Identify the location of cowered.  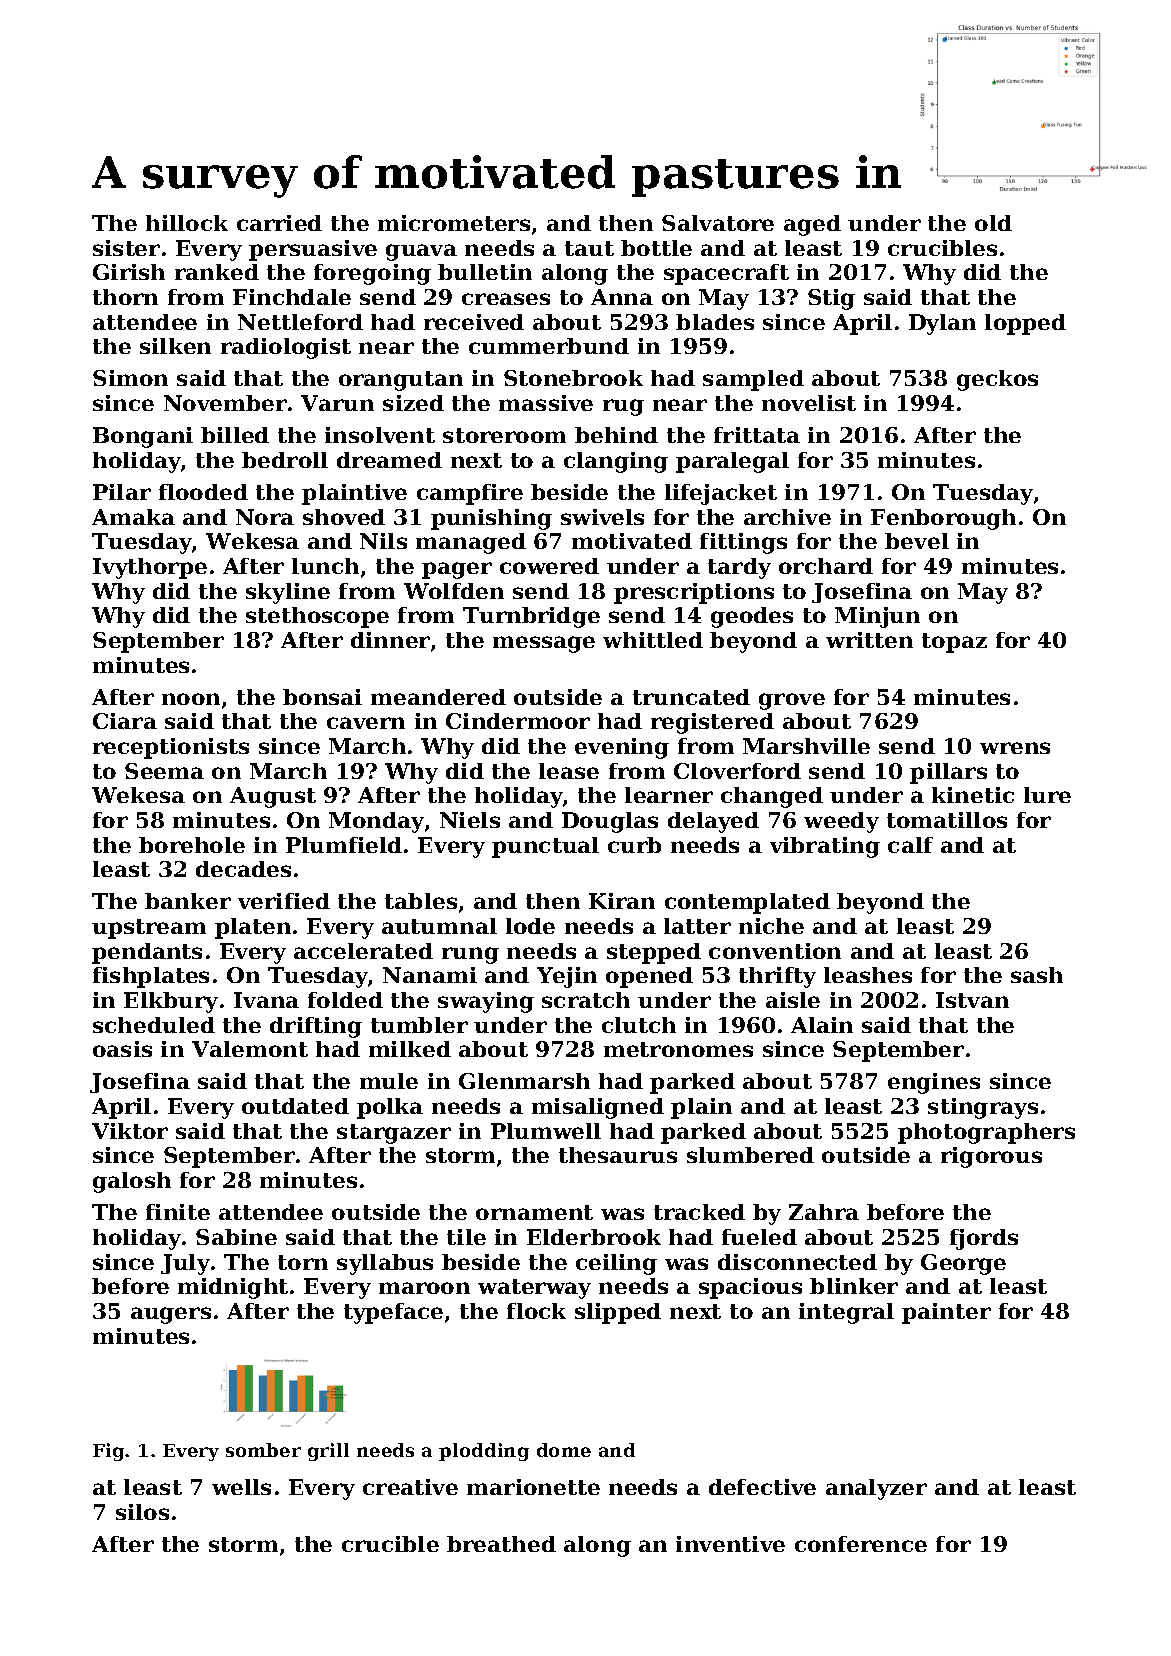
(549, 566).
